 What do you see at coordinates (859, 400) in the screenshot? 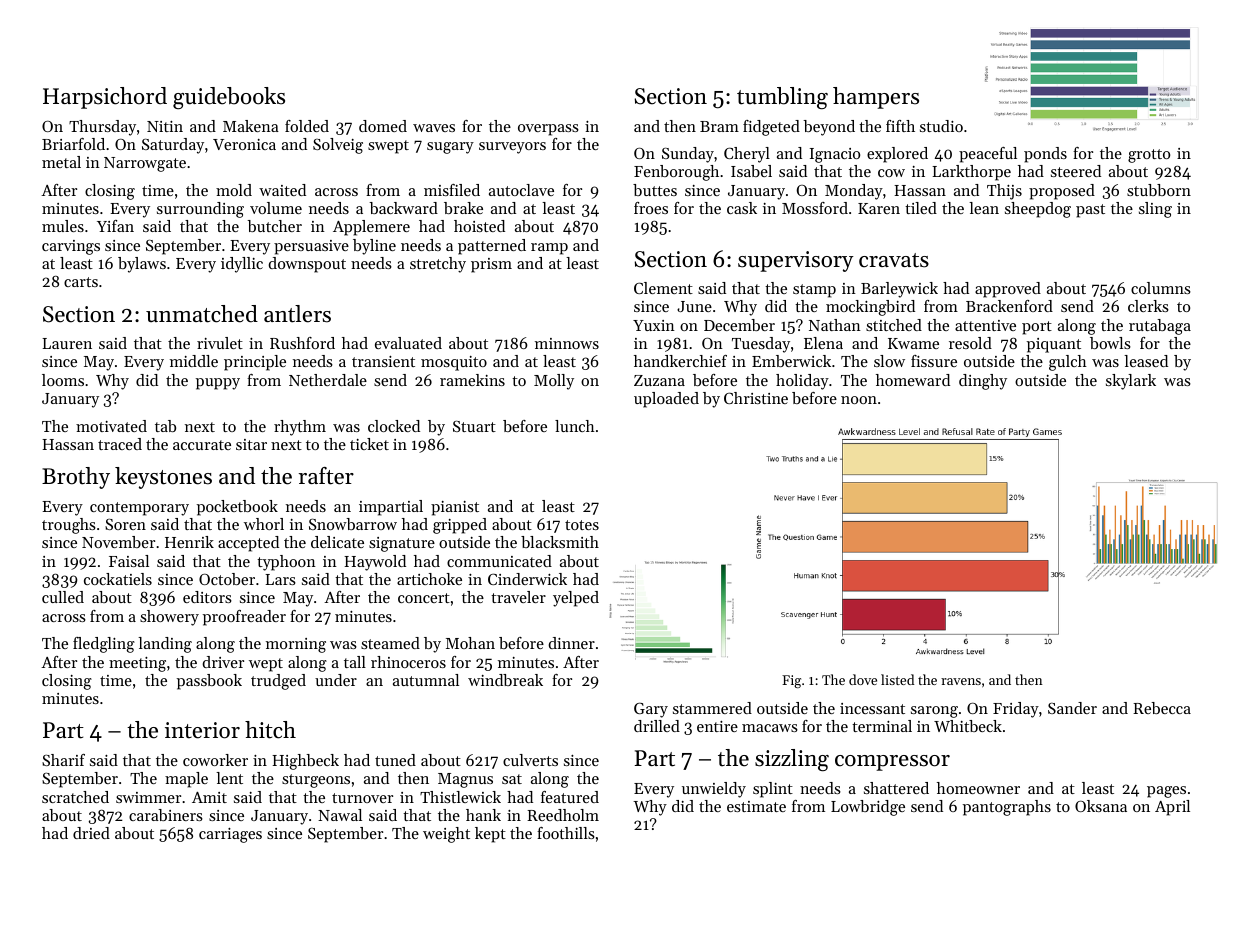
I see `noon` at bounding box center [859, 400].
